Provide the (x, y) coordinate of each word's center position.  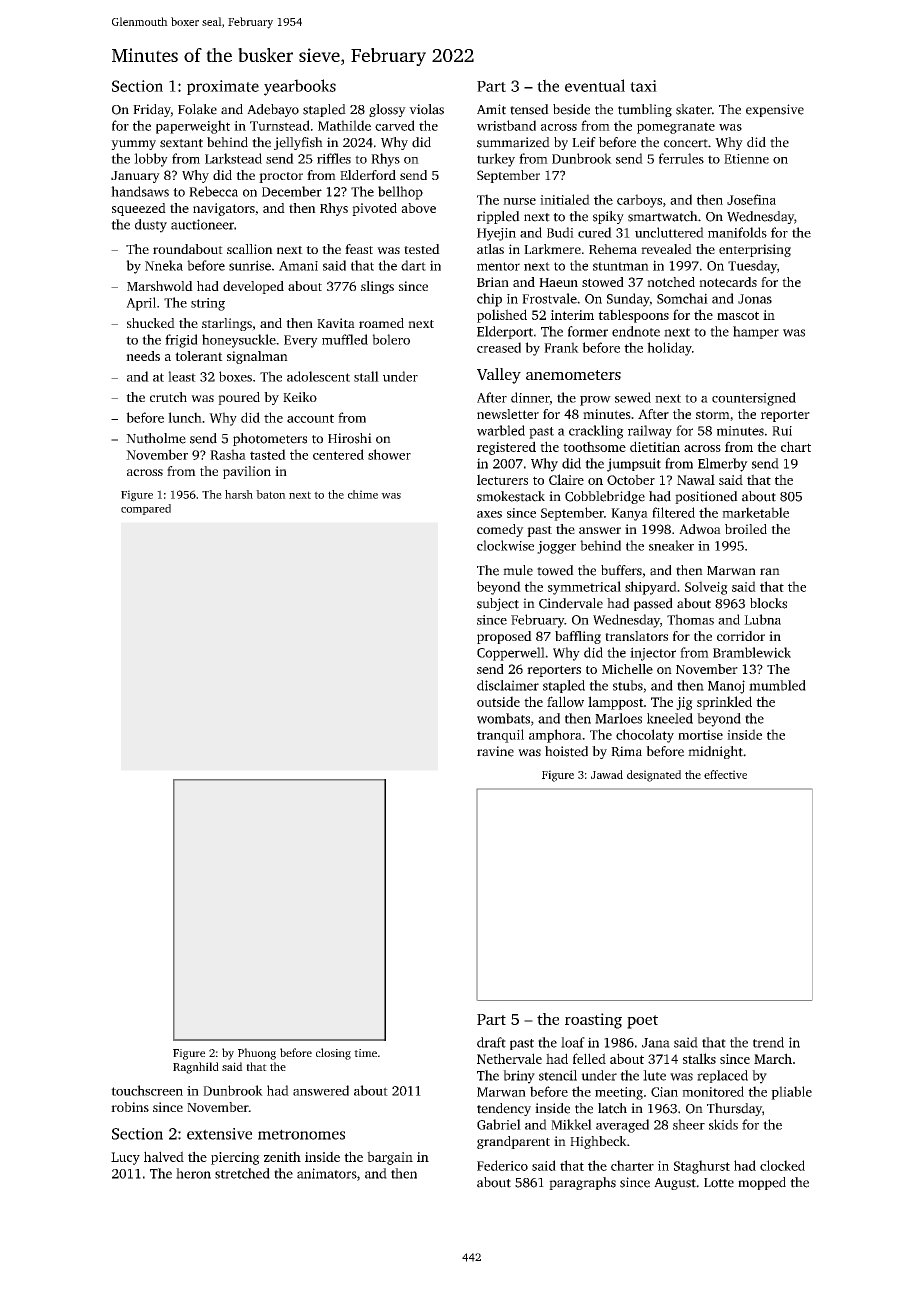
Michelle (627, 669)
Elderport (505, 332)
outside (498, 701)
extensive (219, 1134)
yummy (133, 145)
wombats (503, 718)
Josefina (751, 199)
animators (327, 1173)
